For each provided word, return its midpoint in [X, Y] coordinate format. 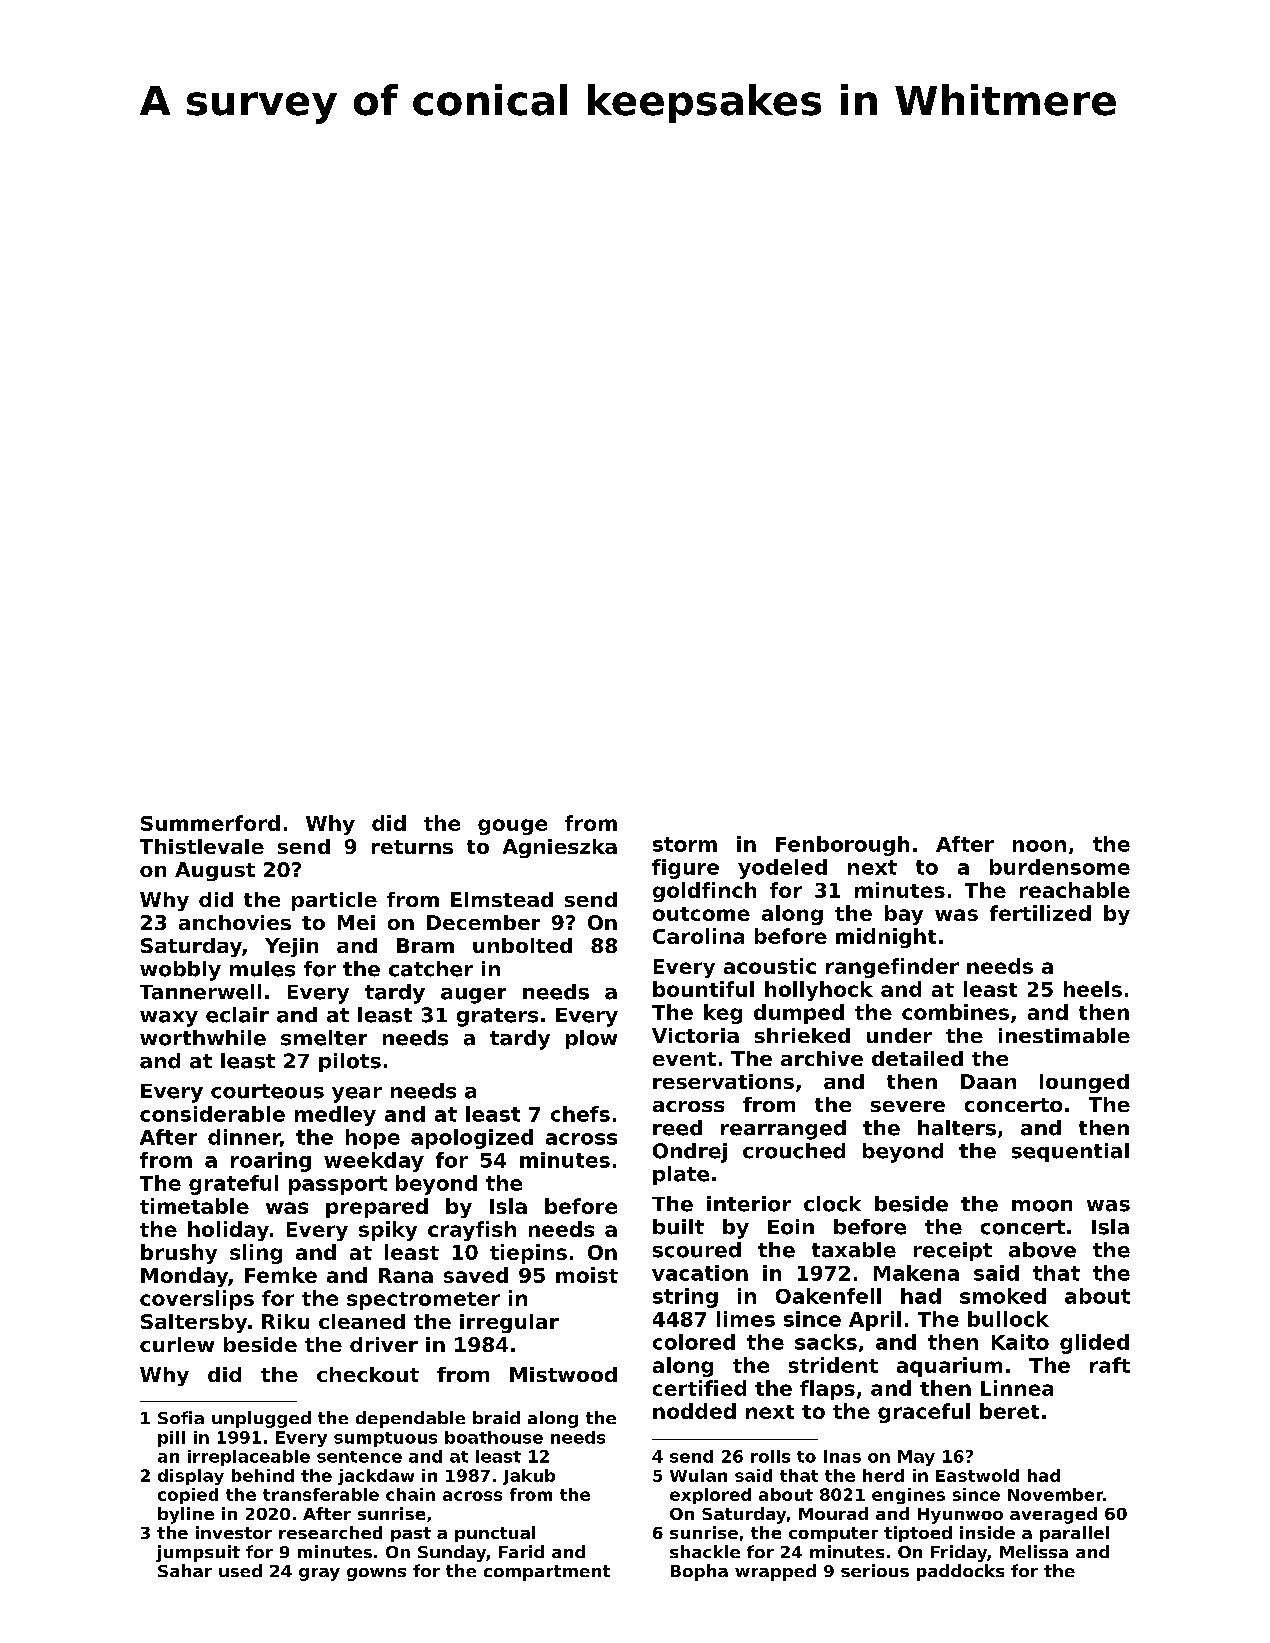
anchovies [235, 922]
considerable [212, 1114]
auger [473, 996]
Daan [988, 1081]
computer [833, 1534]
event [684, 1059]
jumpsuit [198, 1553]
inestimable [1064, 1035]
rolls [770, 1456]
